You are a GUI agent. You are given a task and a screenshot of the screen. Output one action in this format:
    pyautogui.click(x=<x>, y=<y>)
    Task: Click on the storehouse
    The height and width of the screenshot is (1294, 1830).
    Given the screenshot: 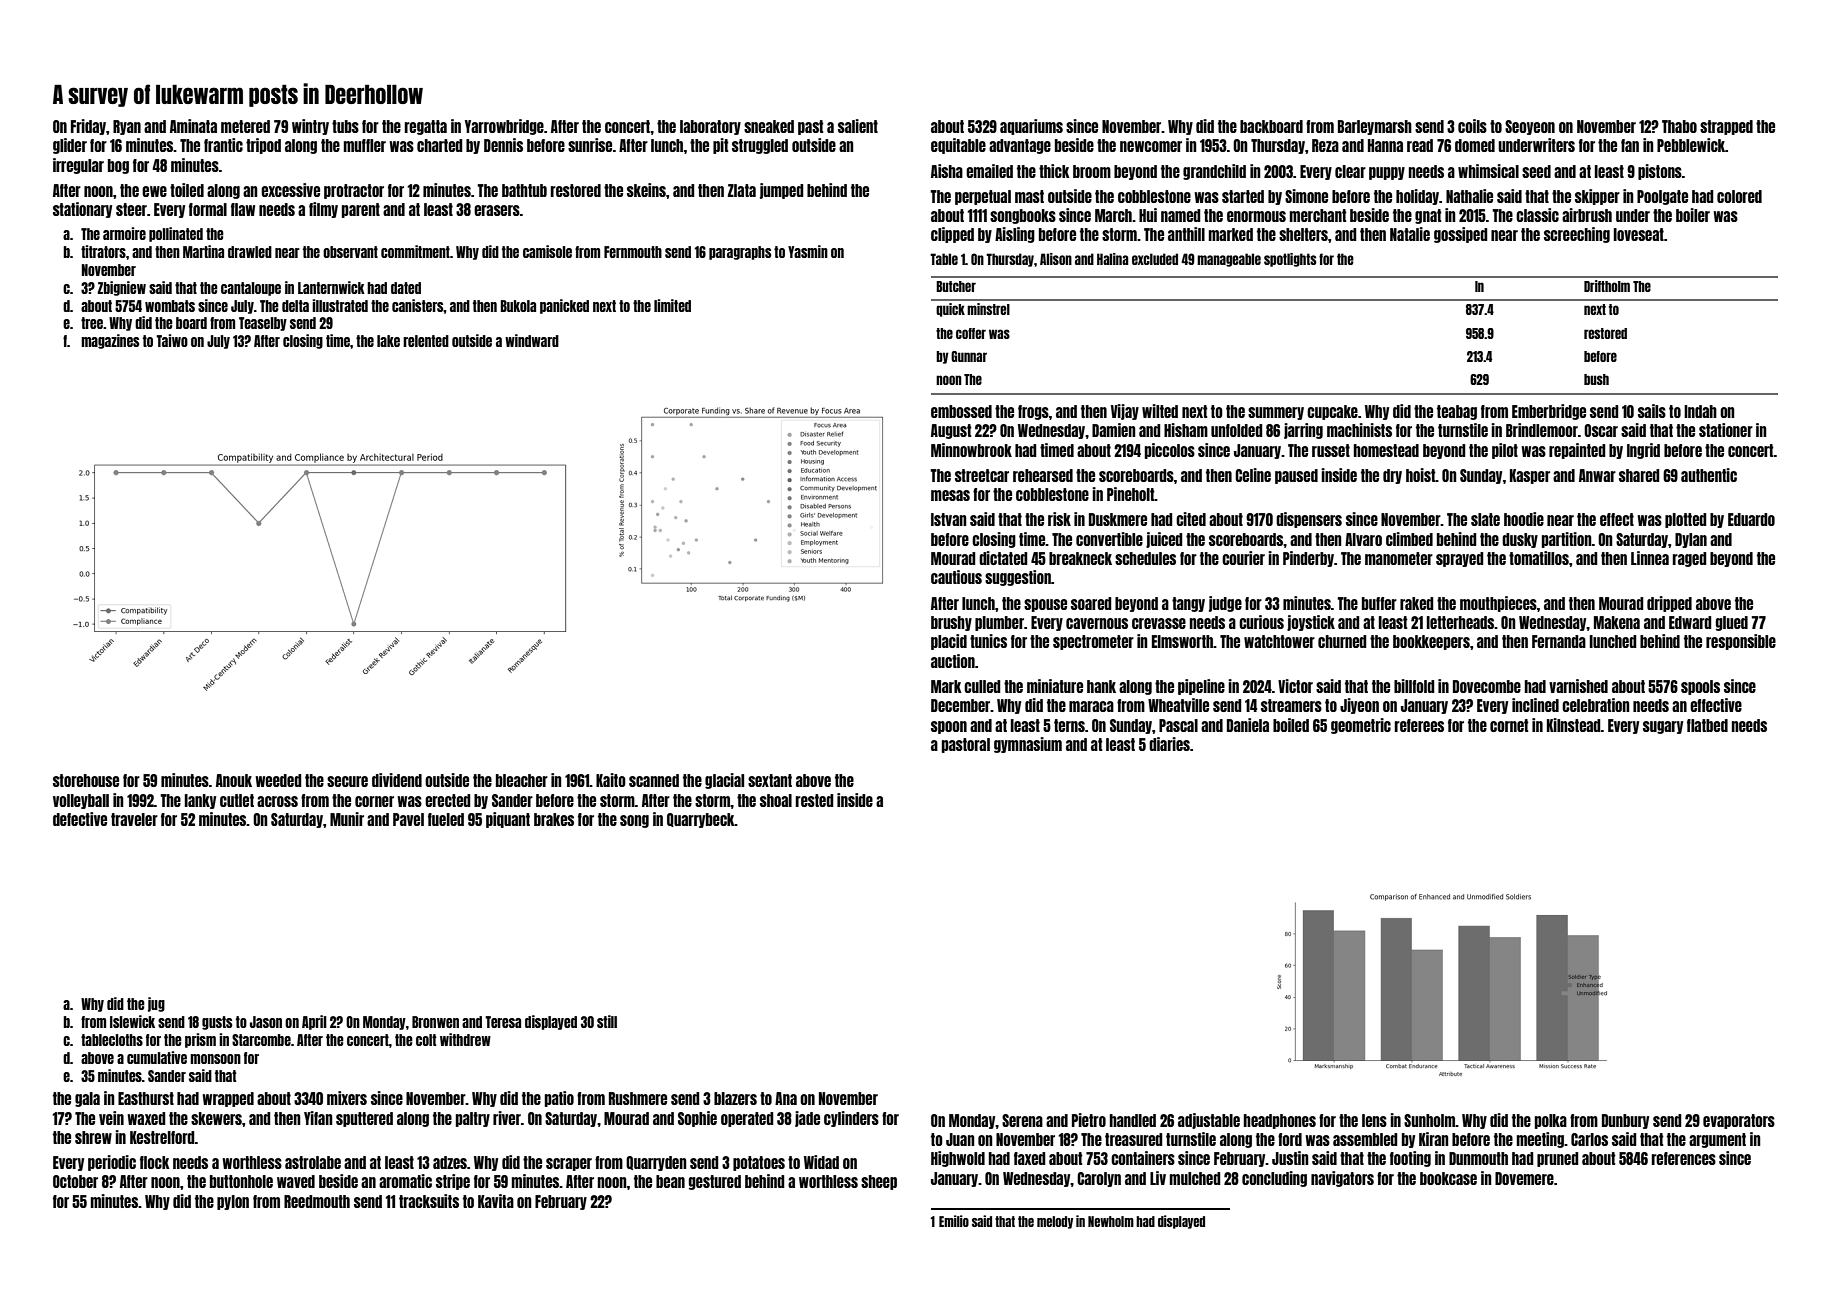 What is the action you would take?
    pyautogui.click(x=86, y=780)
